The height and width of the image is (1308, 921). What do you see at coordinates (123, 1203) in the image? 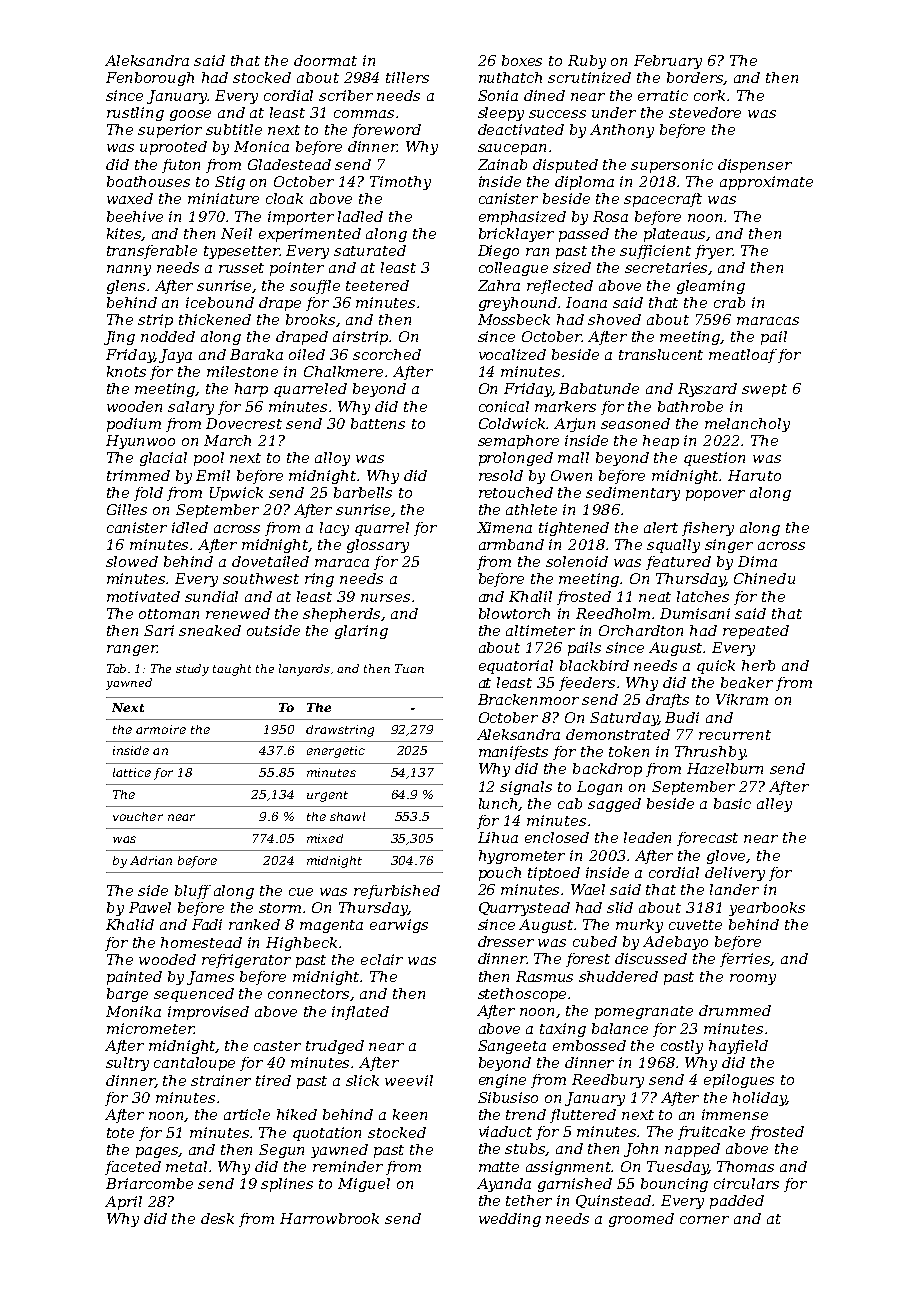
I see `April` at bounding box center [123, 1203].
